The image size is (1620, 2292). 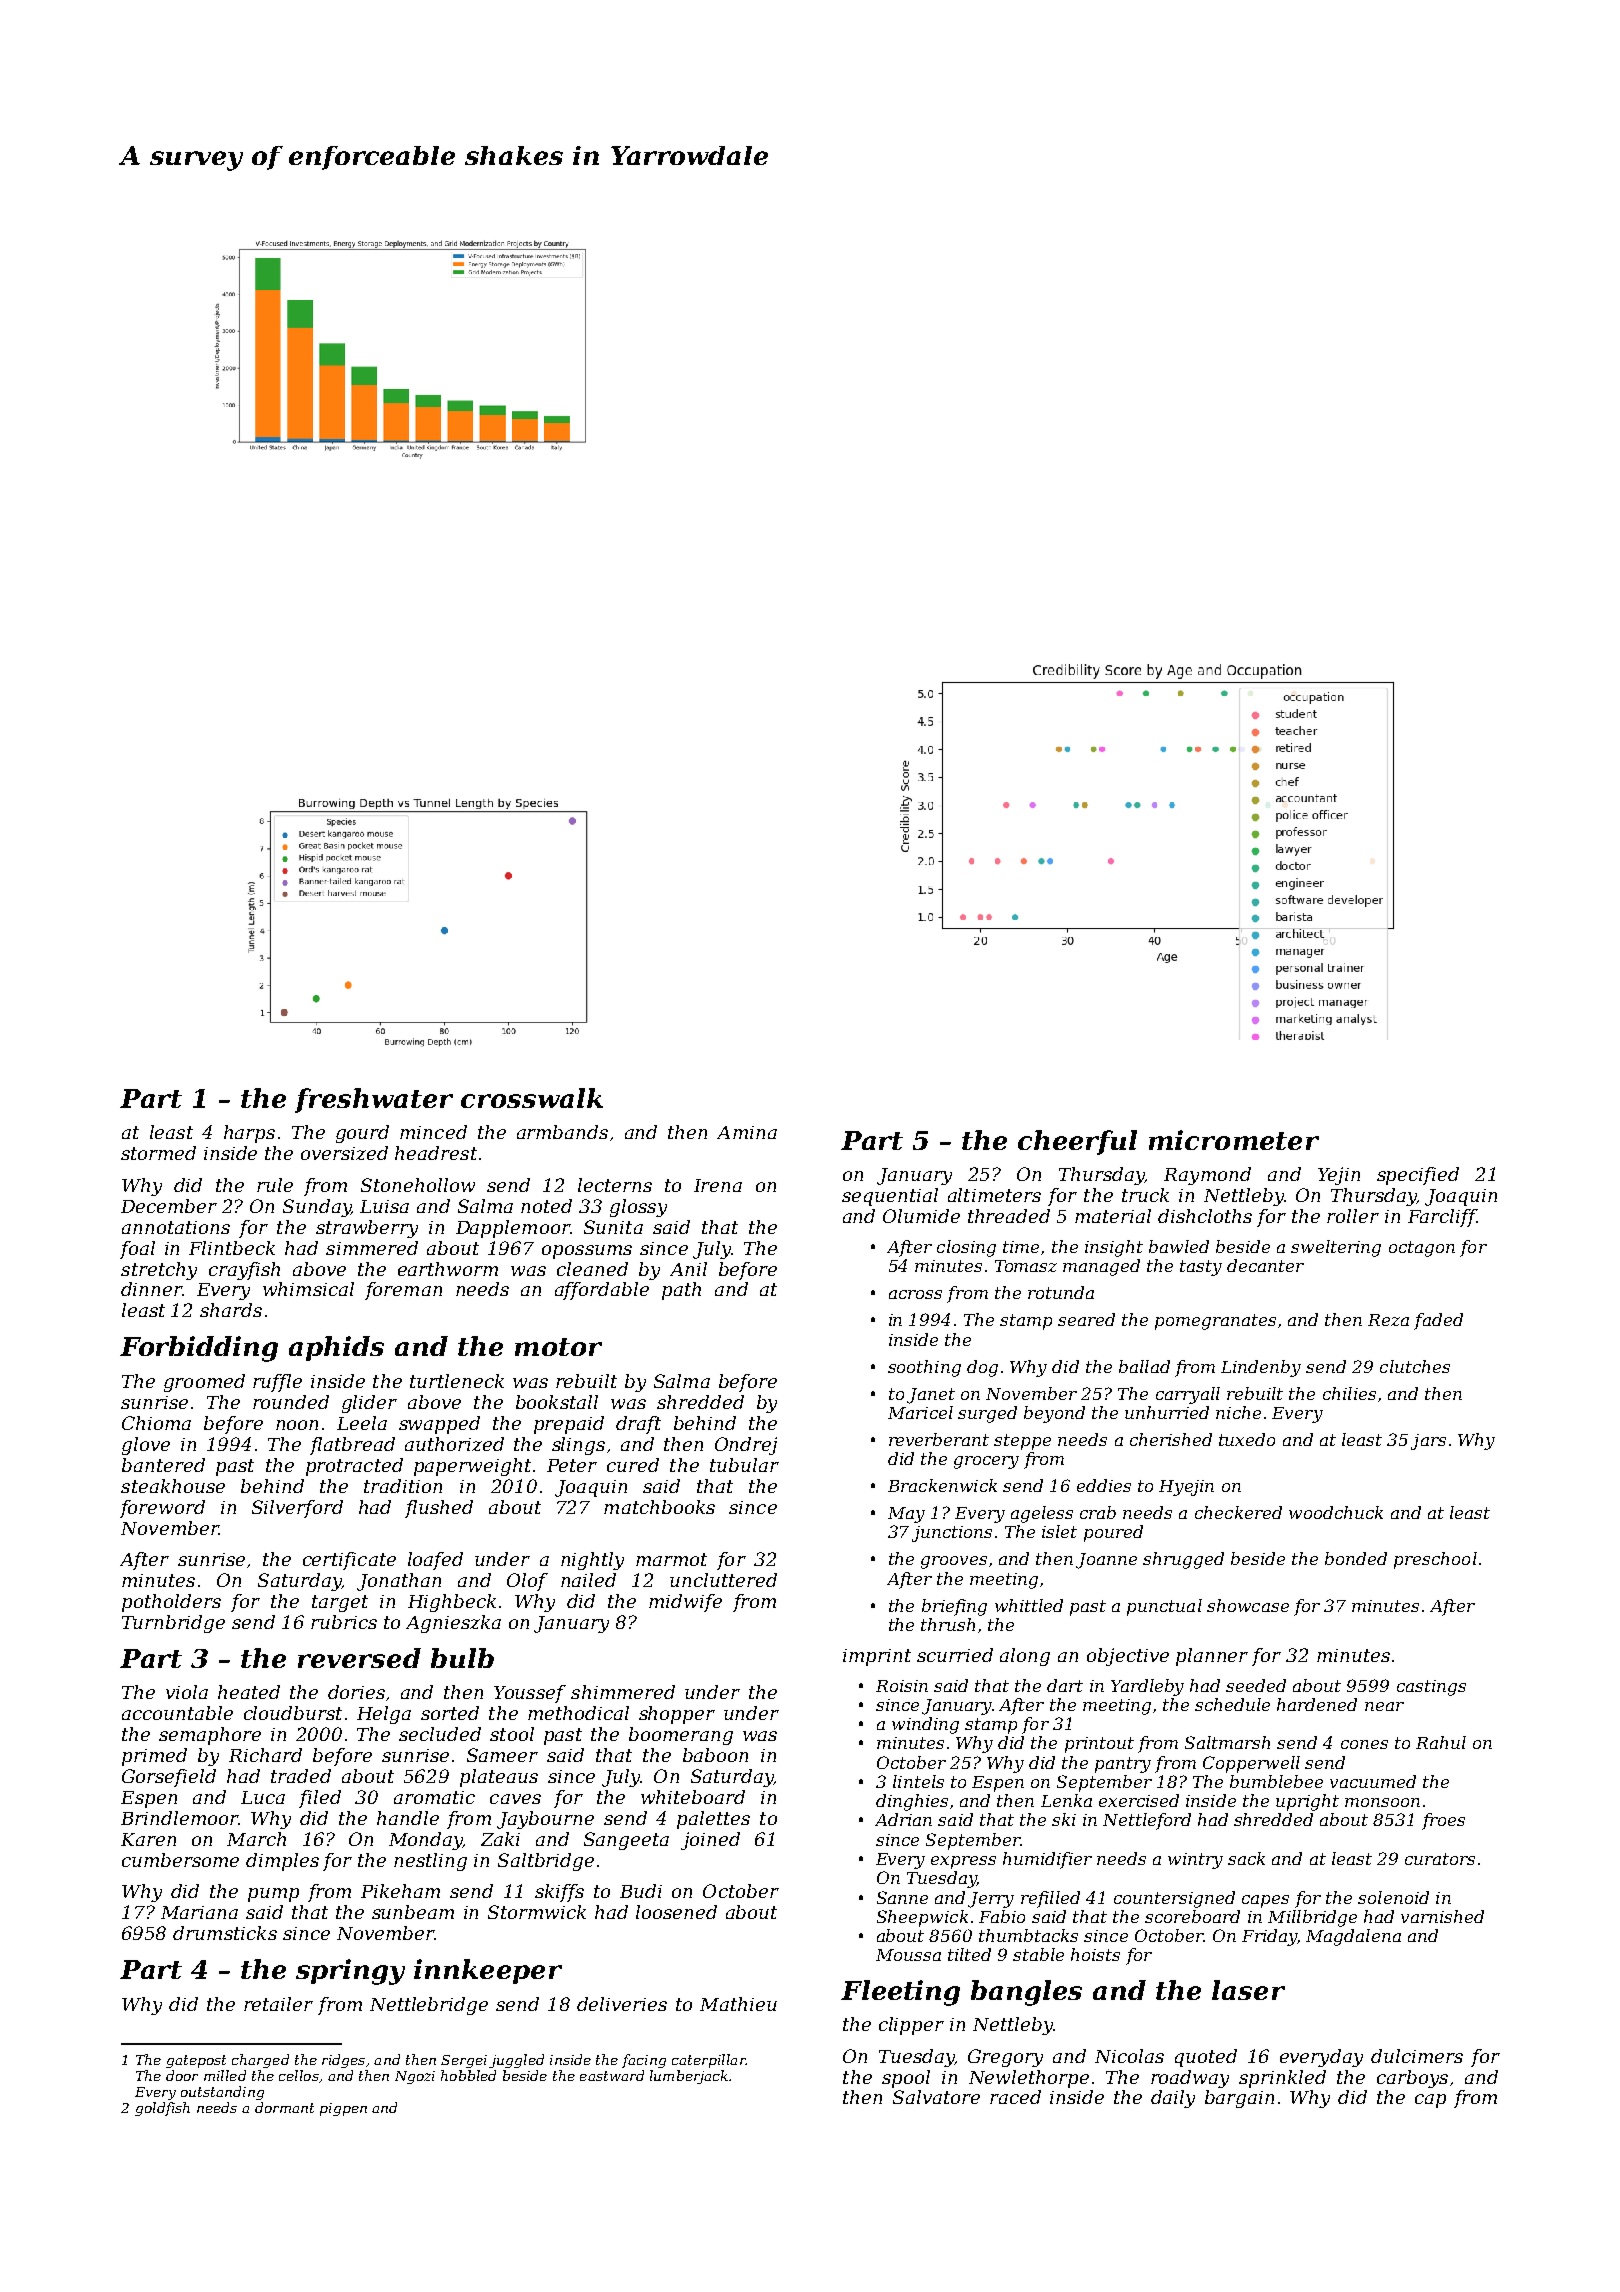 What do you see at coordinates (924, 1368) in the screenshot?
I see `soothing` at bounding box center [924, 1368].
